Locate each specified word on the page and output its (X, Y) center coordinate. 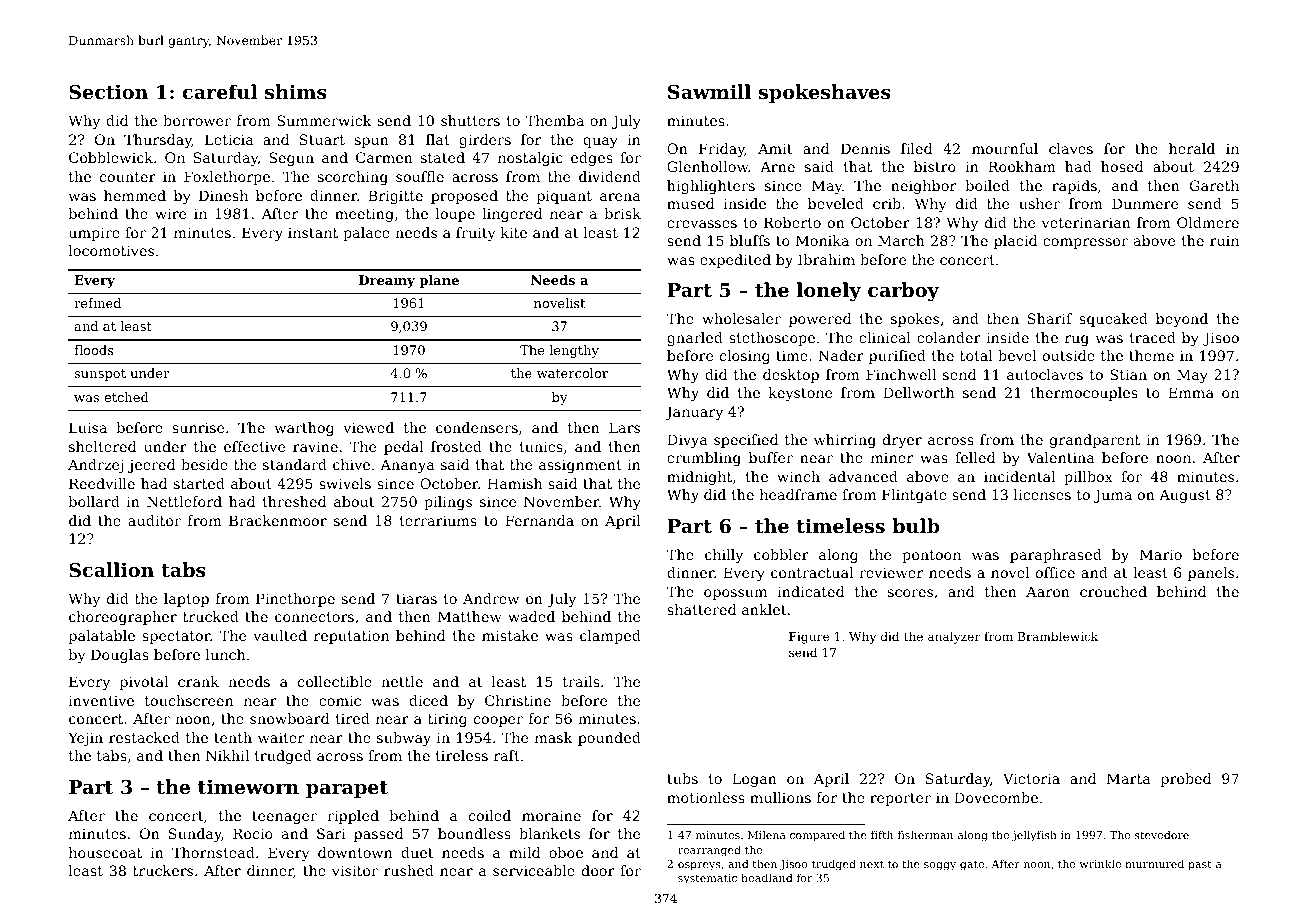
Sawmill (709, 91)
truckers (163, 870)
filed (916, 148)
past (1200, 865)
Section (108, 91)
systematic (707, 879)
